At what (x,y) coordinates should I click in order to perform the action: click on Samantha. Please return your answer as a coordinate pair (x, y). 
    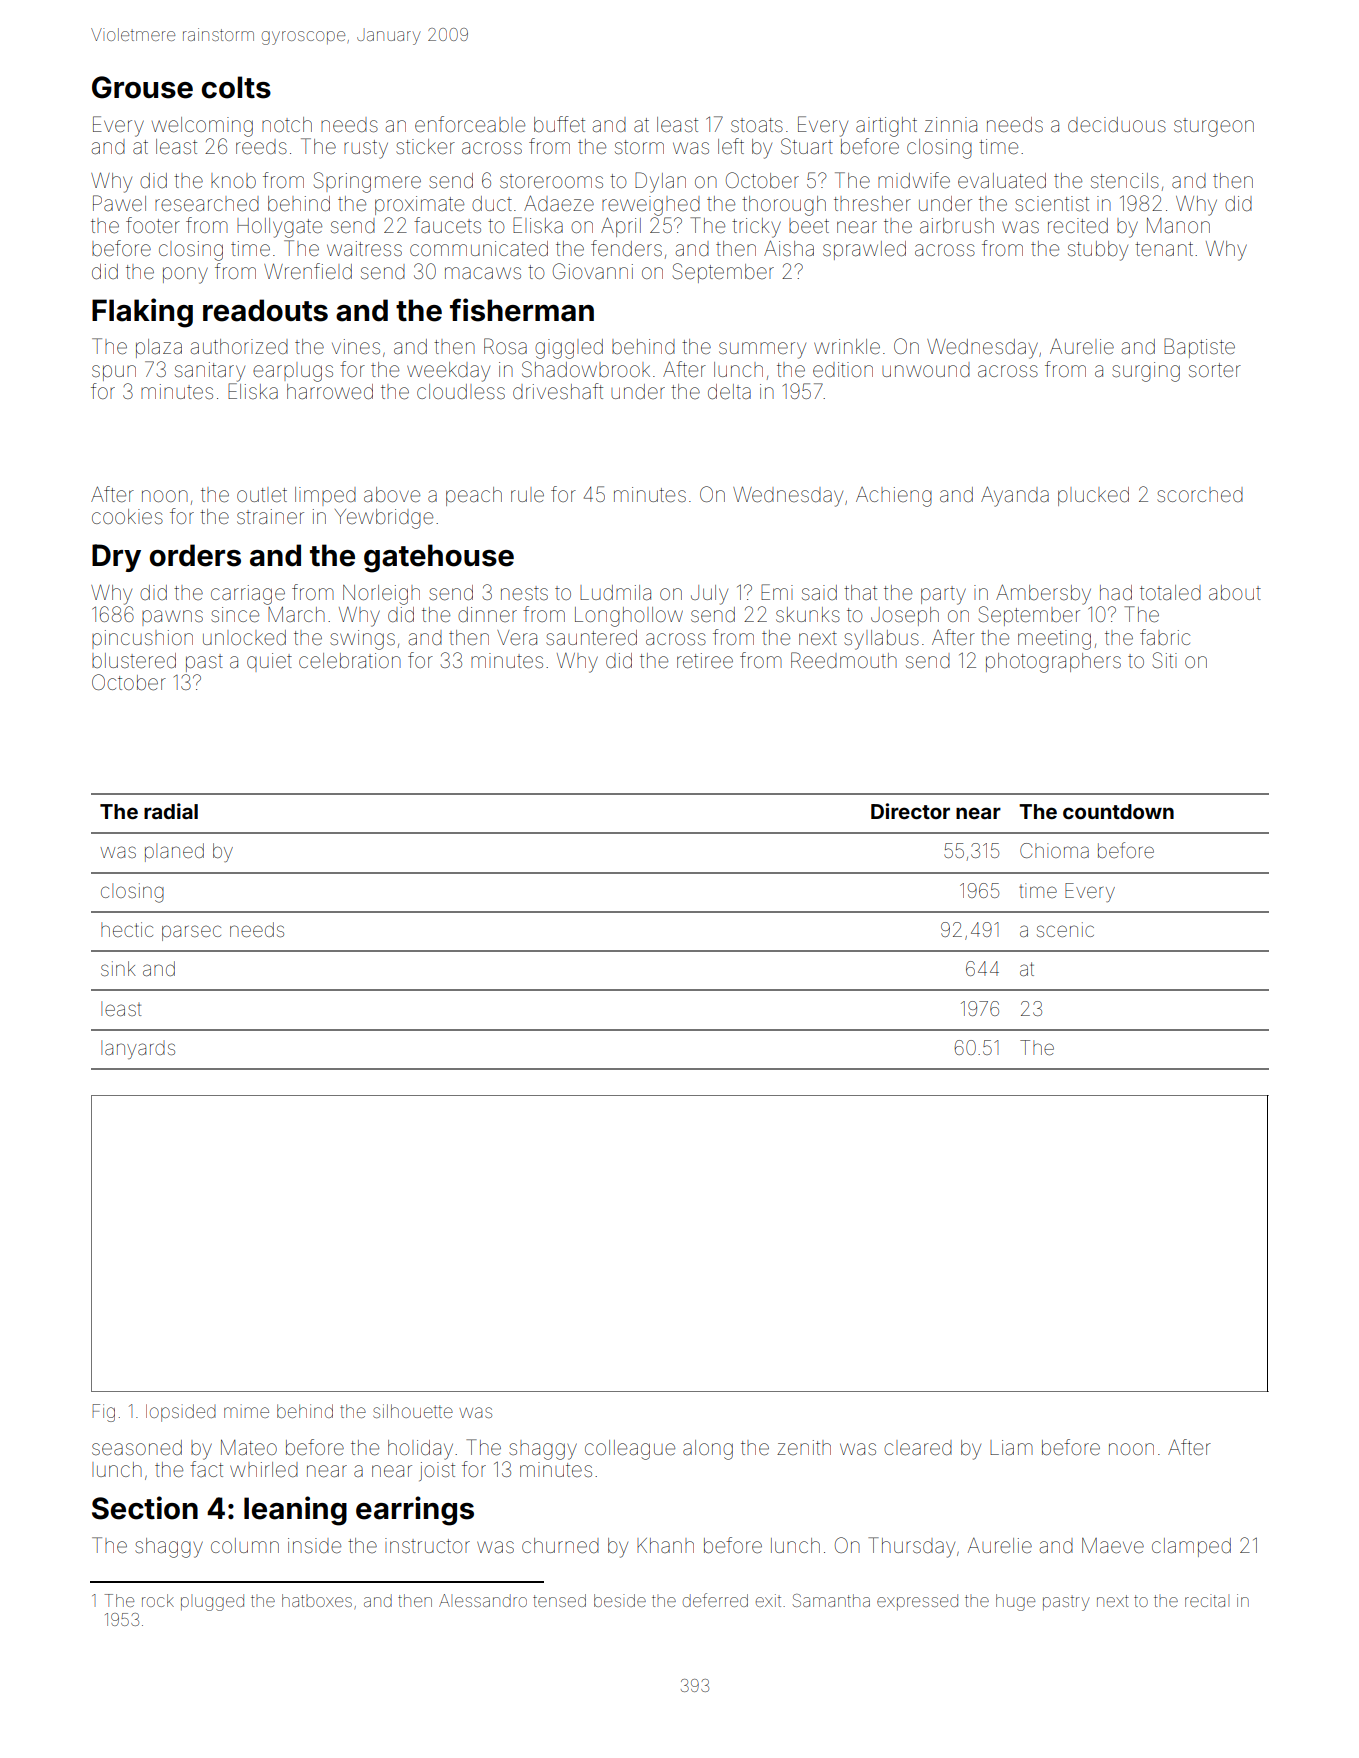
    Looking at the image, I should click on (831, 1600).
